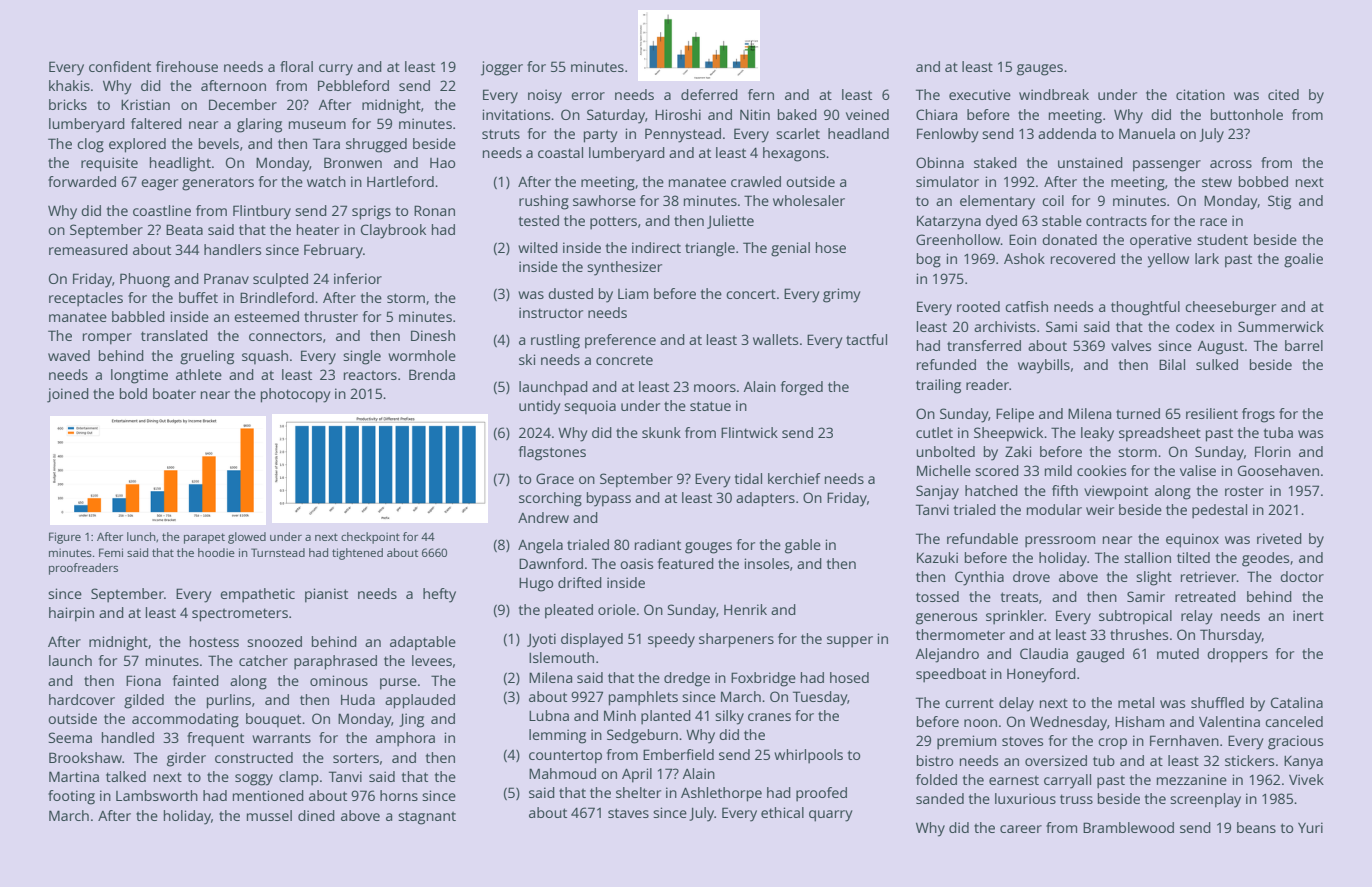 The height and width of the image is (887, 1372). What do you see at coordinates (842, 295) in the image?
I see `grimy` at bounding box center [842, 295].
